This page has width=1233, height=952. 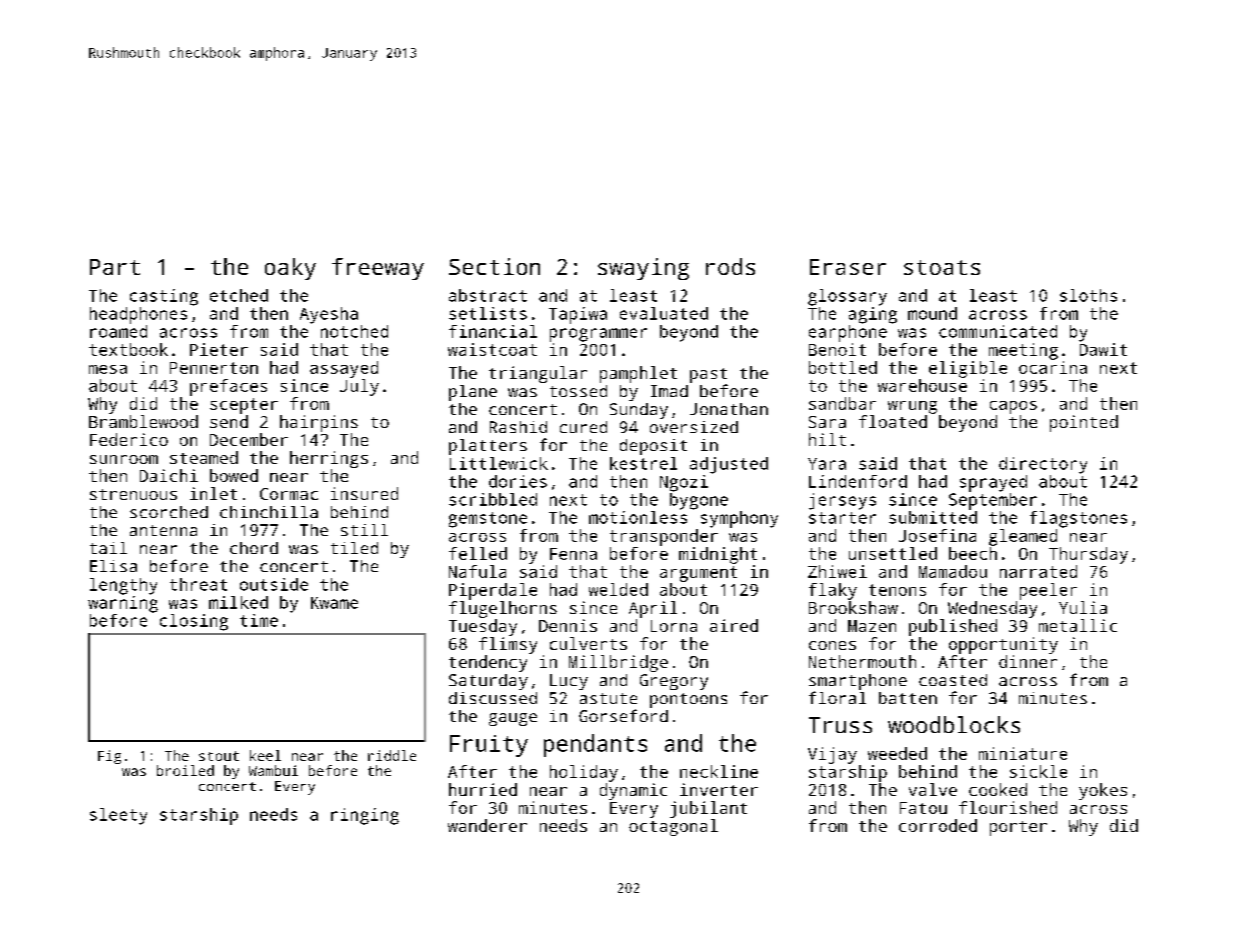 What do you see at coordinates (392, 755) in the page?
I see `riddle` at bounding box center [392, 755].
